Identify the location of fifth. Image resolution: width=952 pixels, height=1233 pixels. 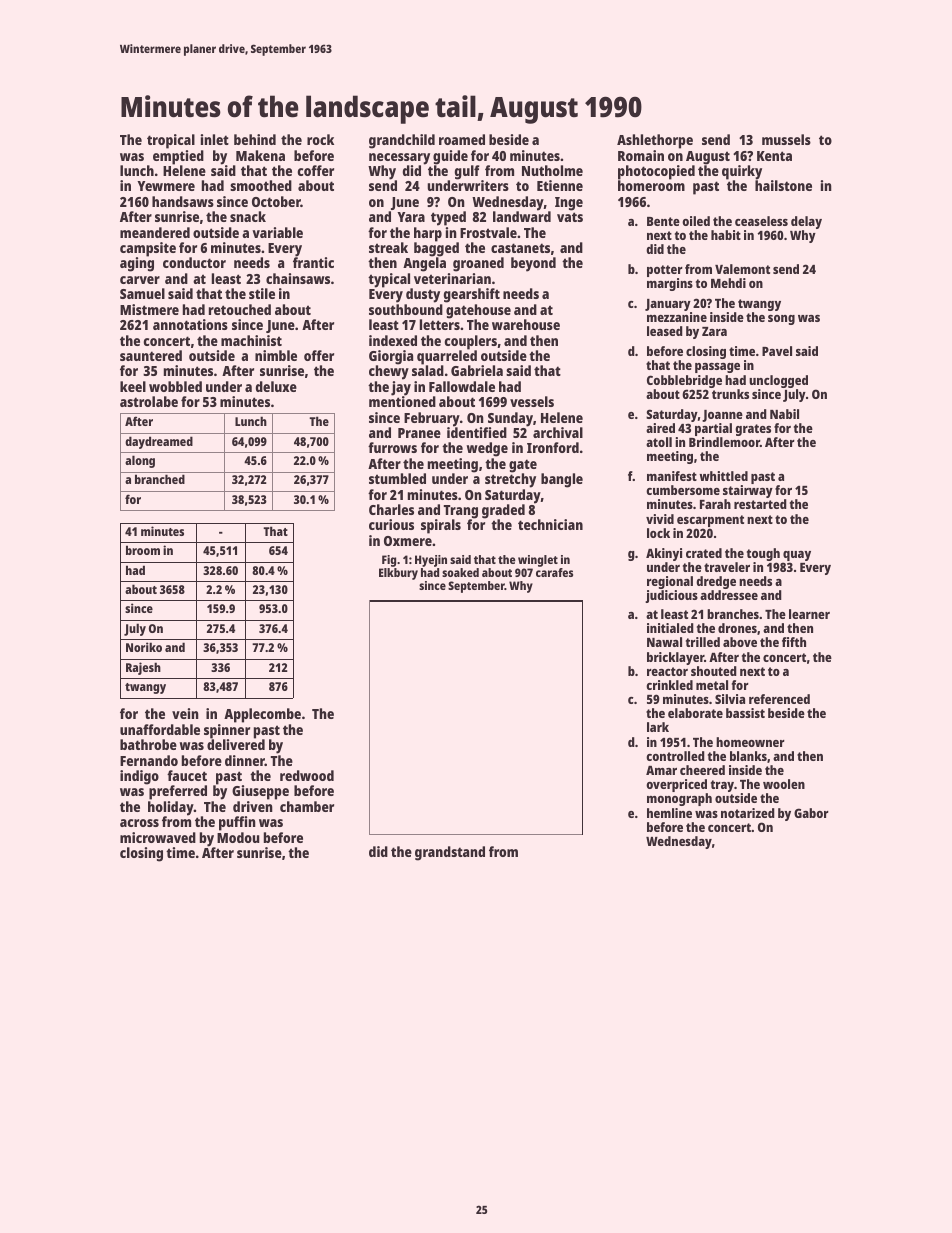
(794, 642).
